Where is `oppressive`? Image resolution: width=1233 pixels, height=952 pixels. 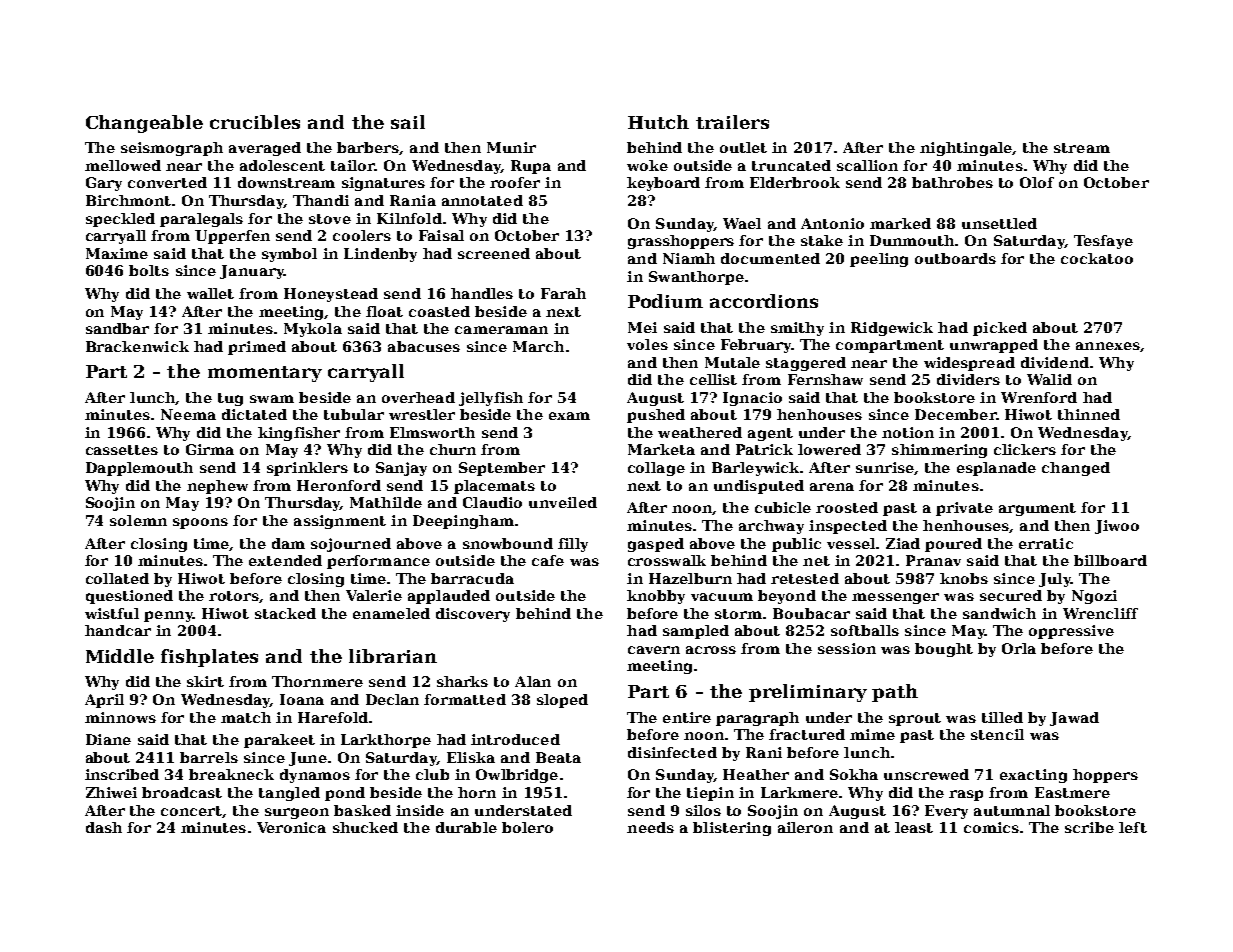 oppressive is located at coordinates (1071, 632).
